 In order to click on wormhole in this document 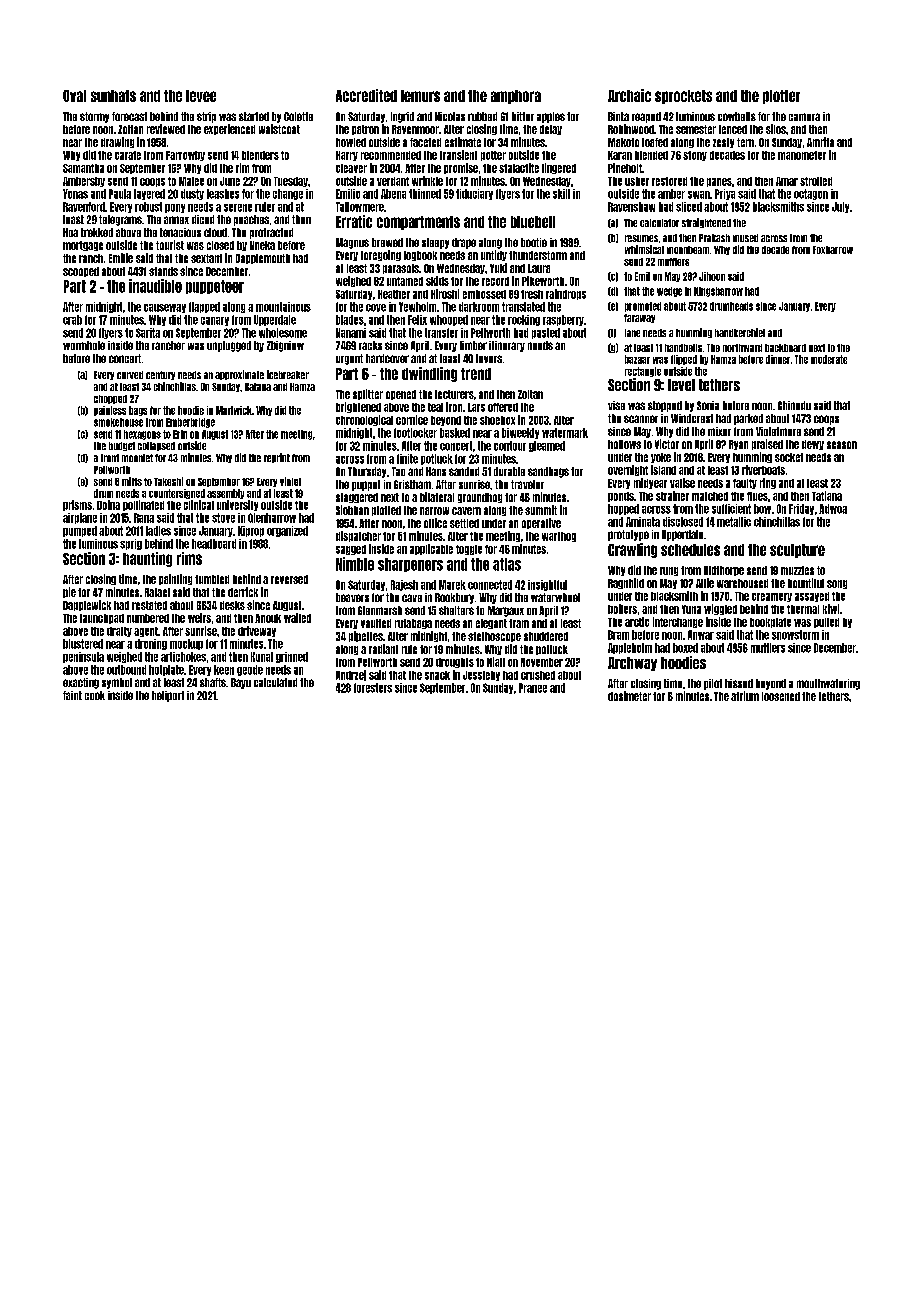, I will do `click(84, 345)`.
